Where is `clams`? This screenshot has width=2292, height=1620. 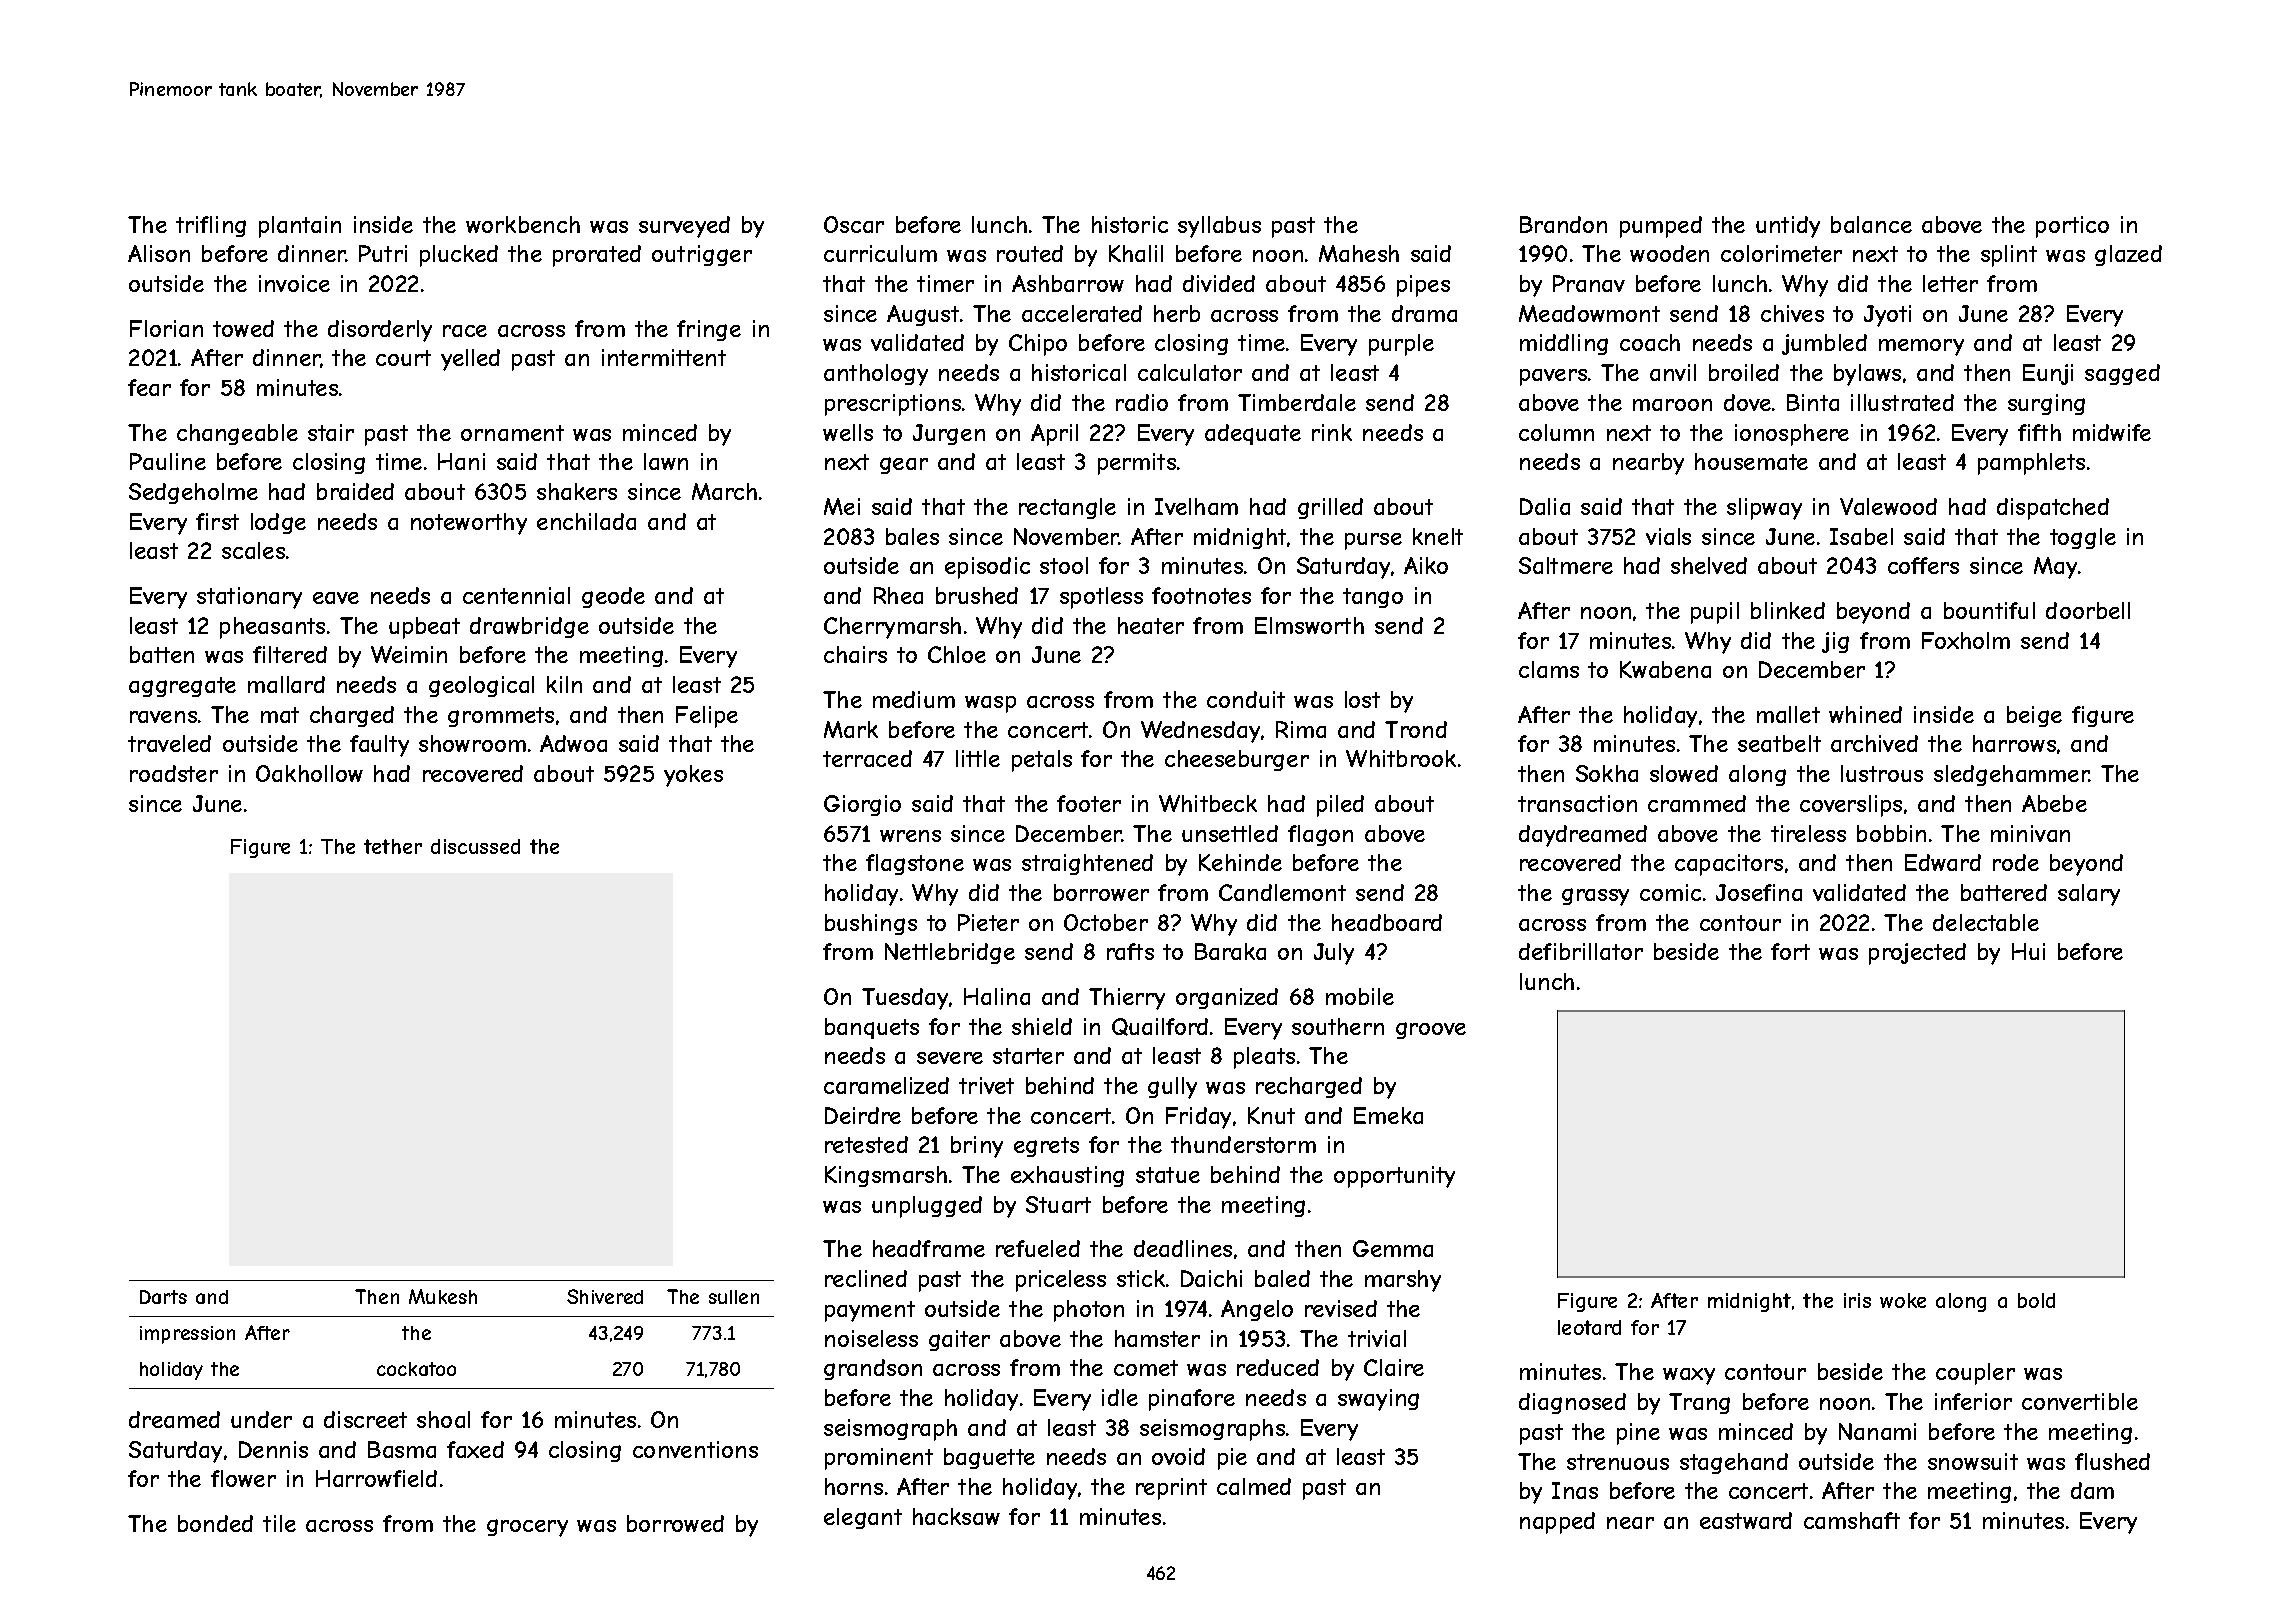 clams is located at coordinates (1549, 669).
